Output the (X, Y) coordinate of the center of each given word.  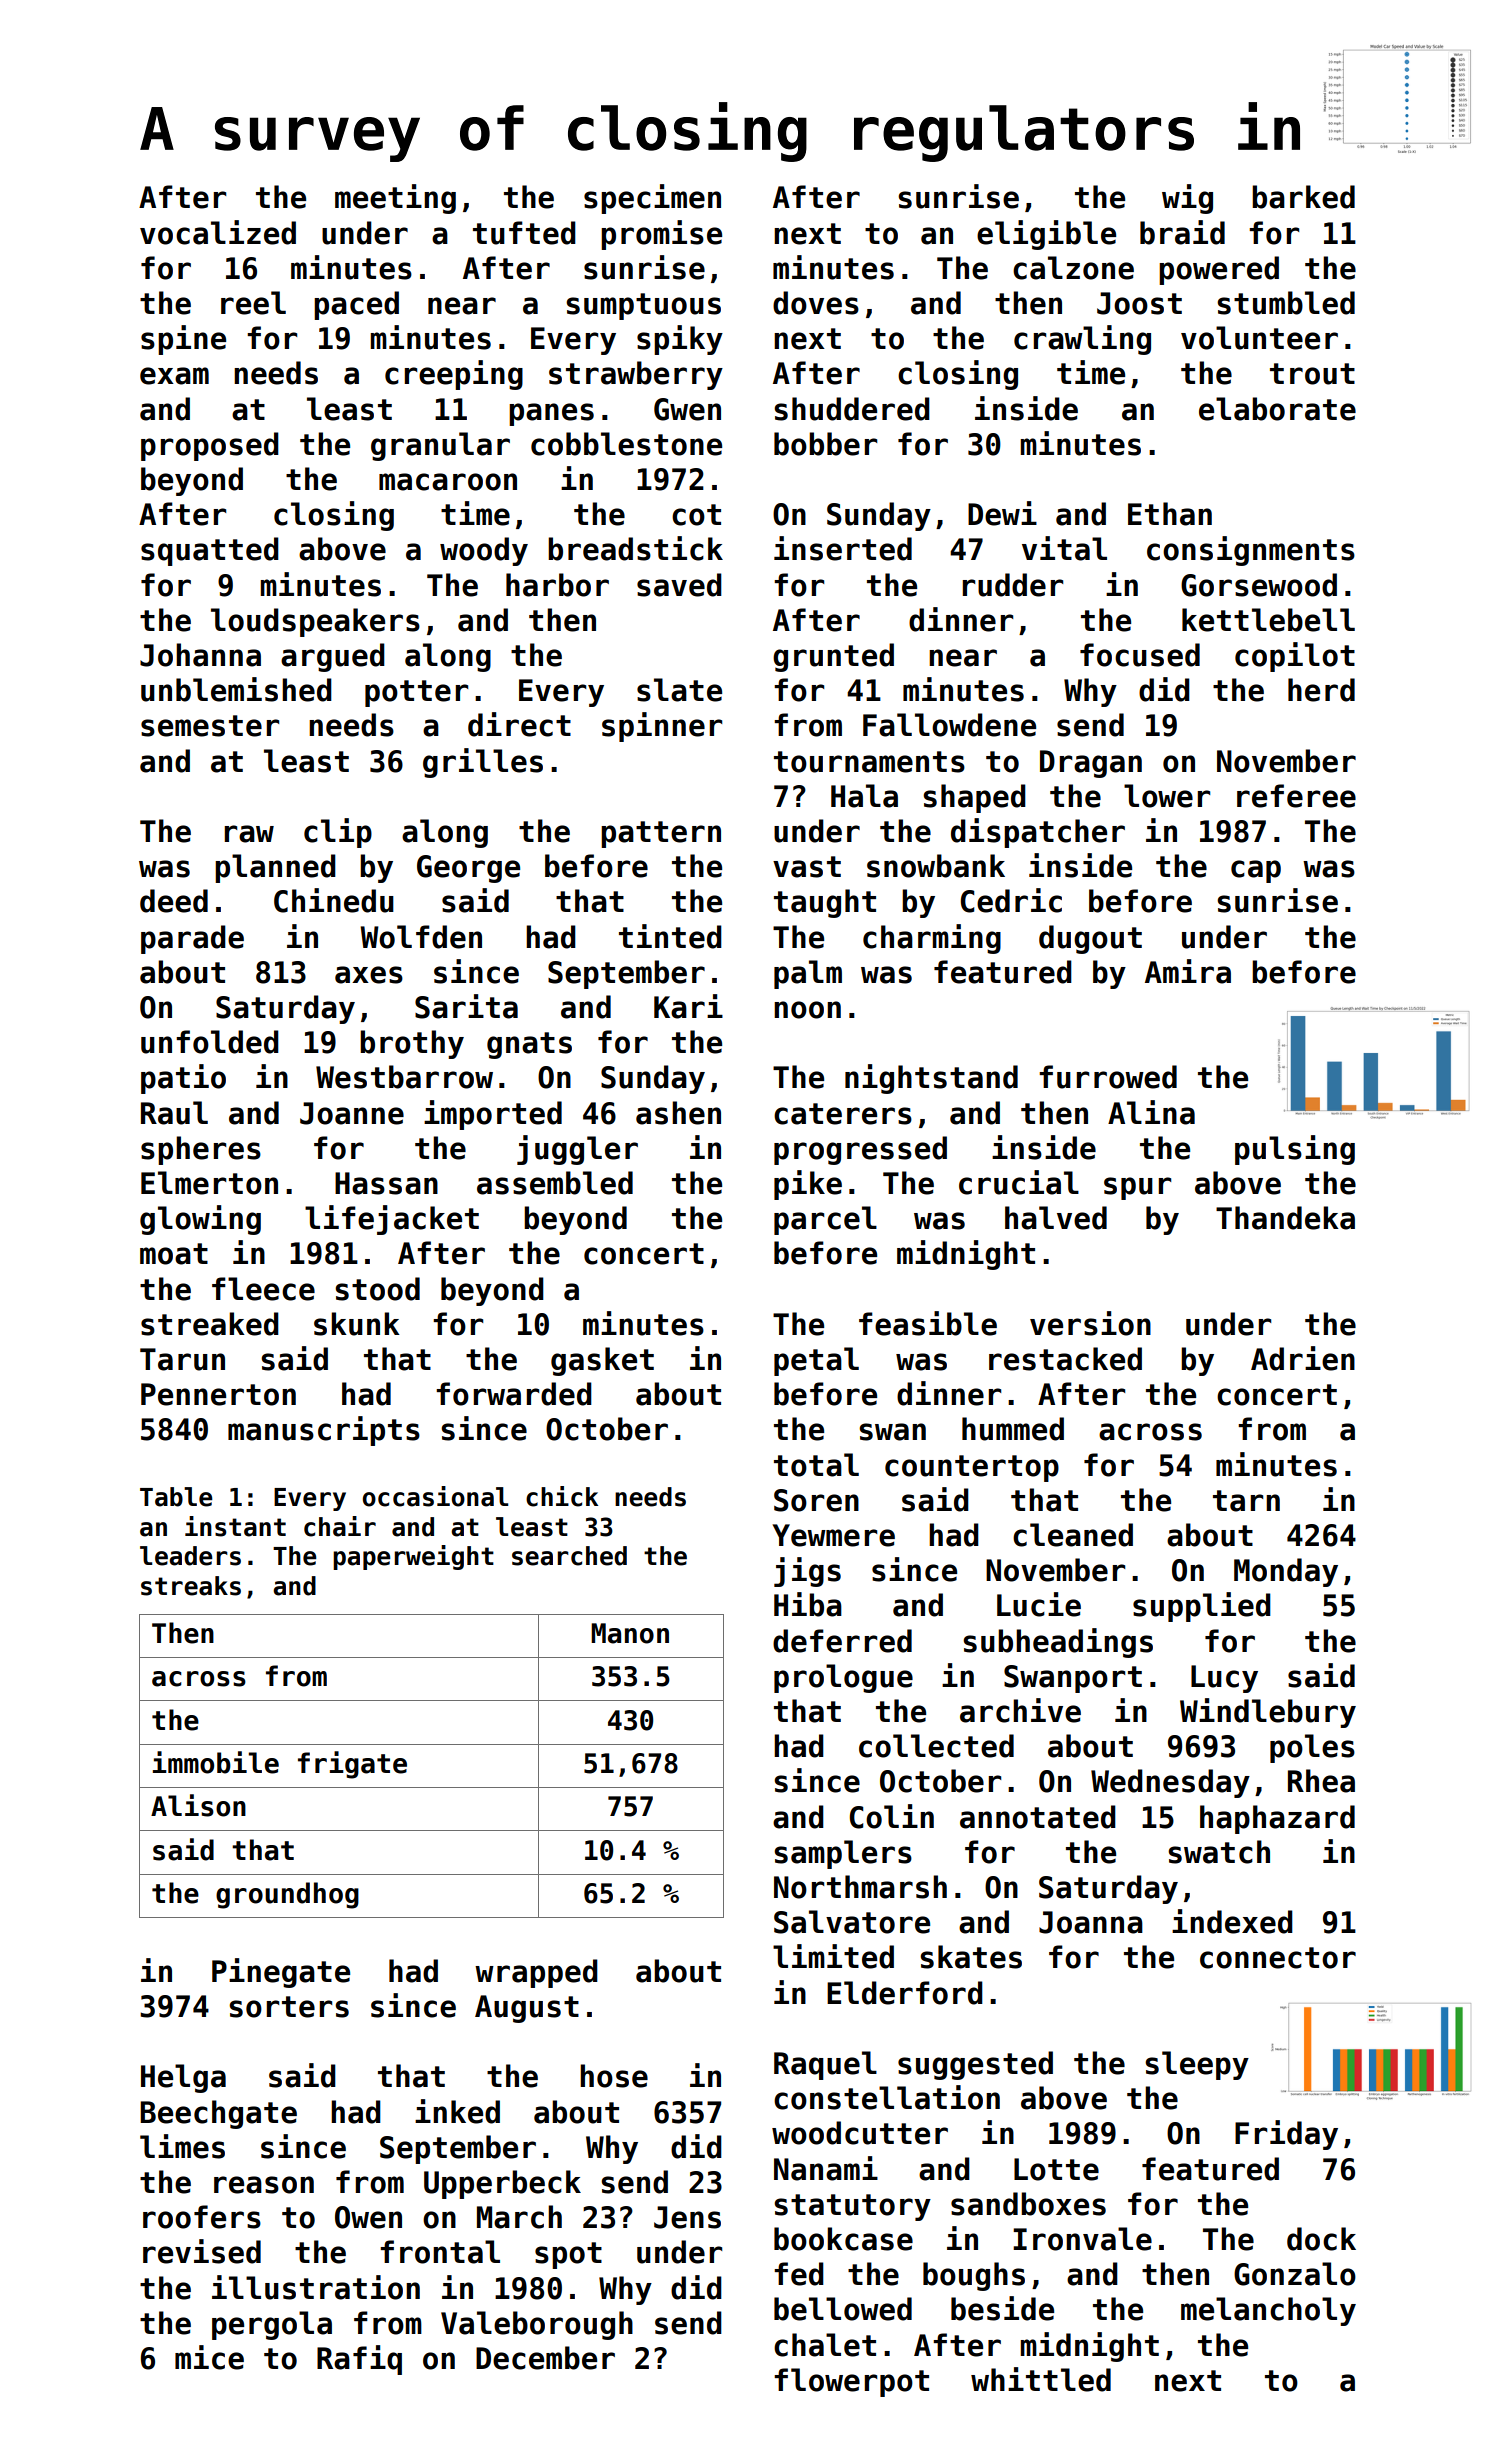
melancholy (1268, 2311)
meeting (395, 199)
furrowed (1108, 1077)
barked (1303, 197)
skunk (357, 1324)
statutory (852, 2207)
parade (192, 939)
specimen (652, 199)
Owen (368, 2217)
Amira (1188, 971)
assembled (555, 1183)
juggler (577, 1150)
